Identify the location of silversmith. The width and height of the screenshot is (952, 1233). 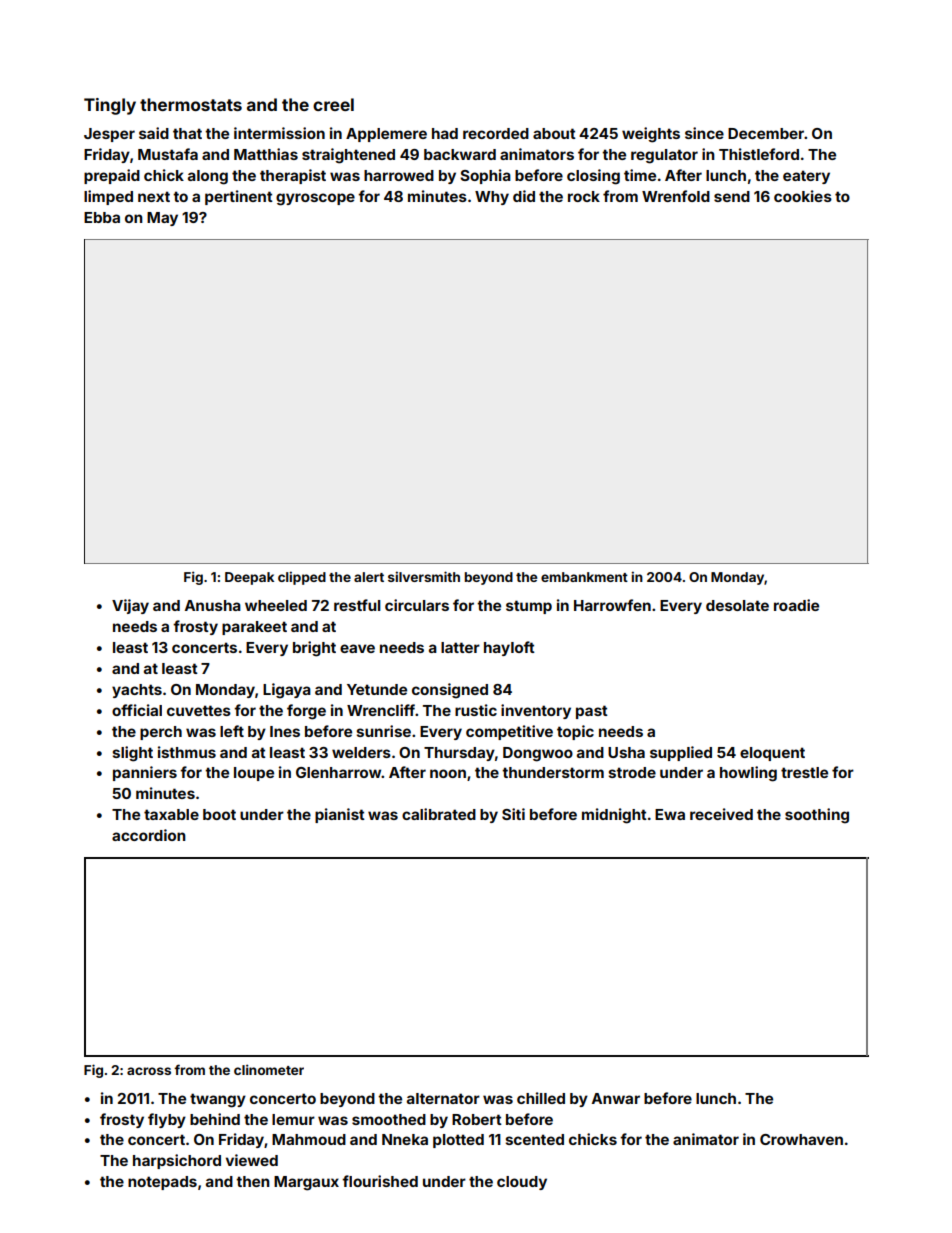
(424, 576).
